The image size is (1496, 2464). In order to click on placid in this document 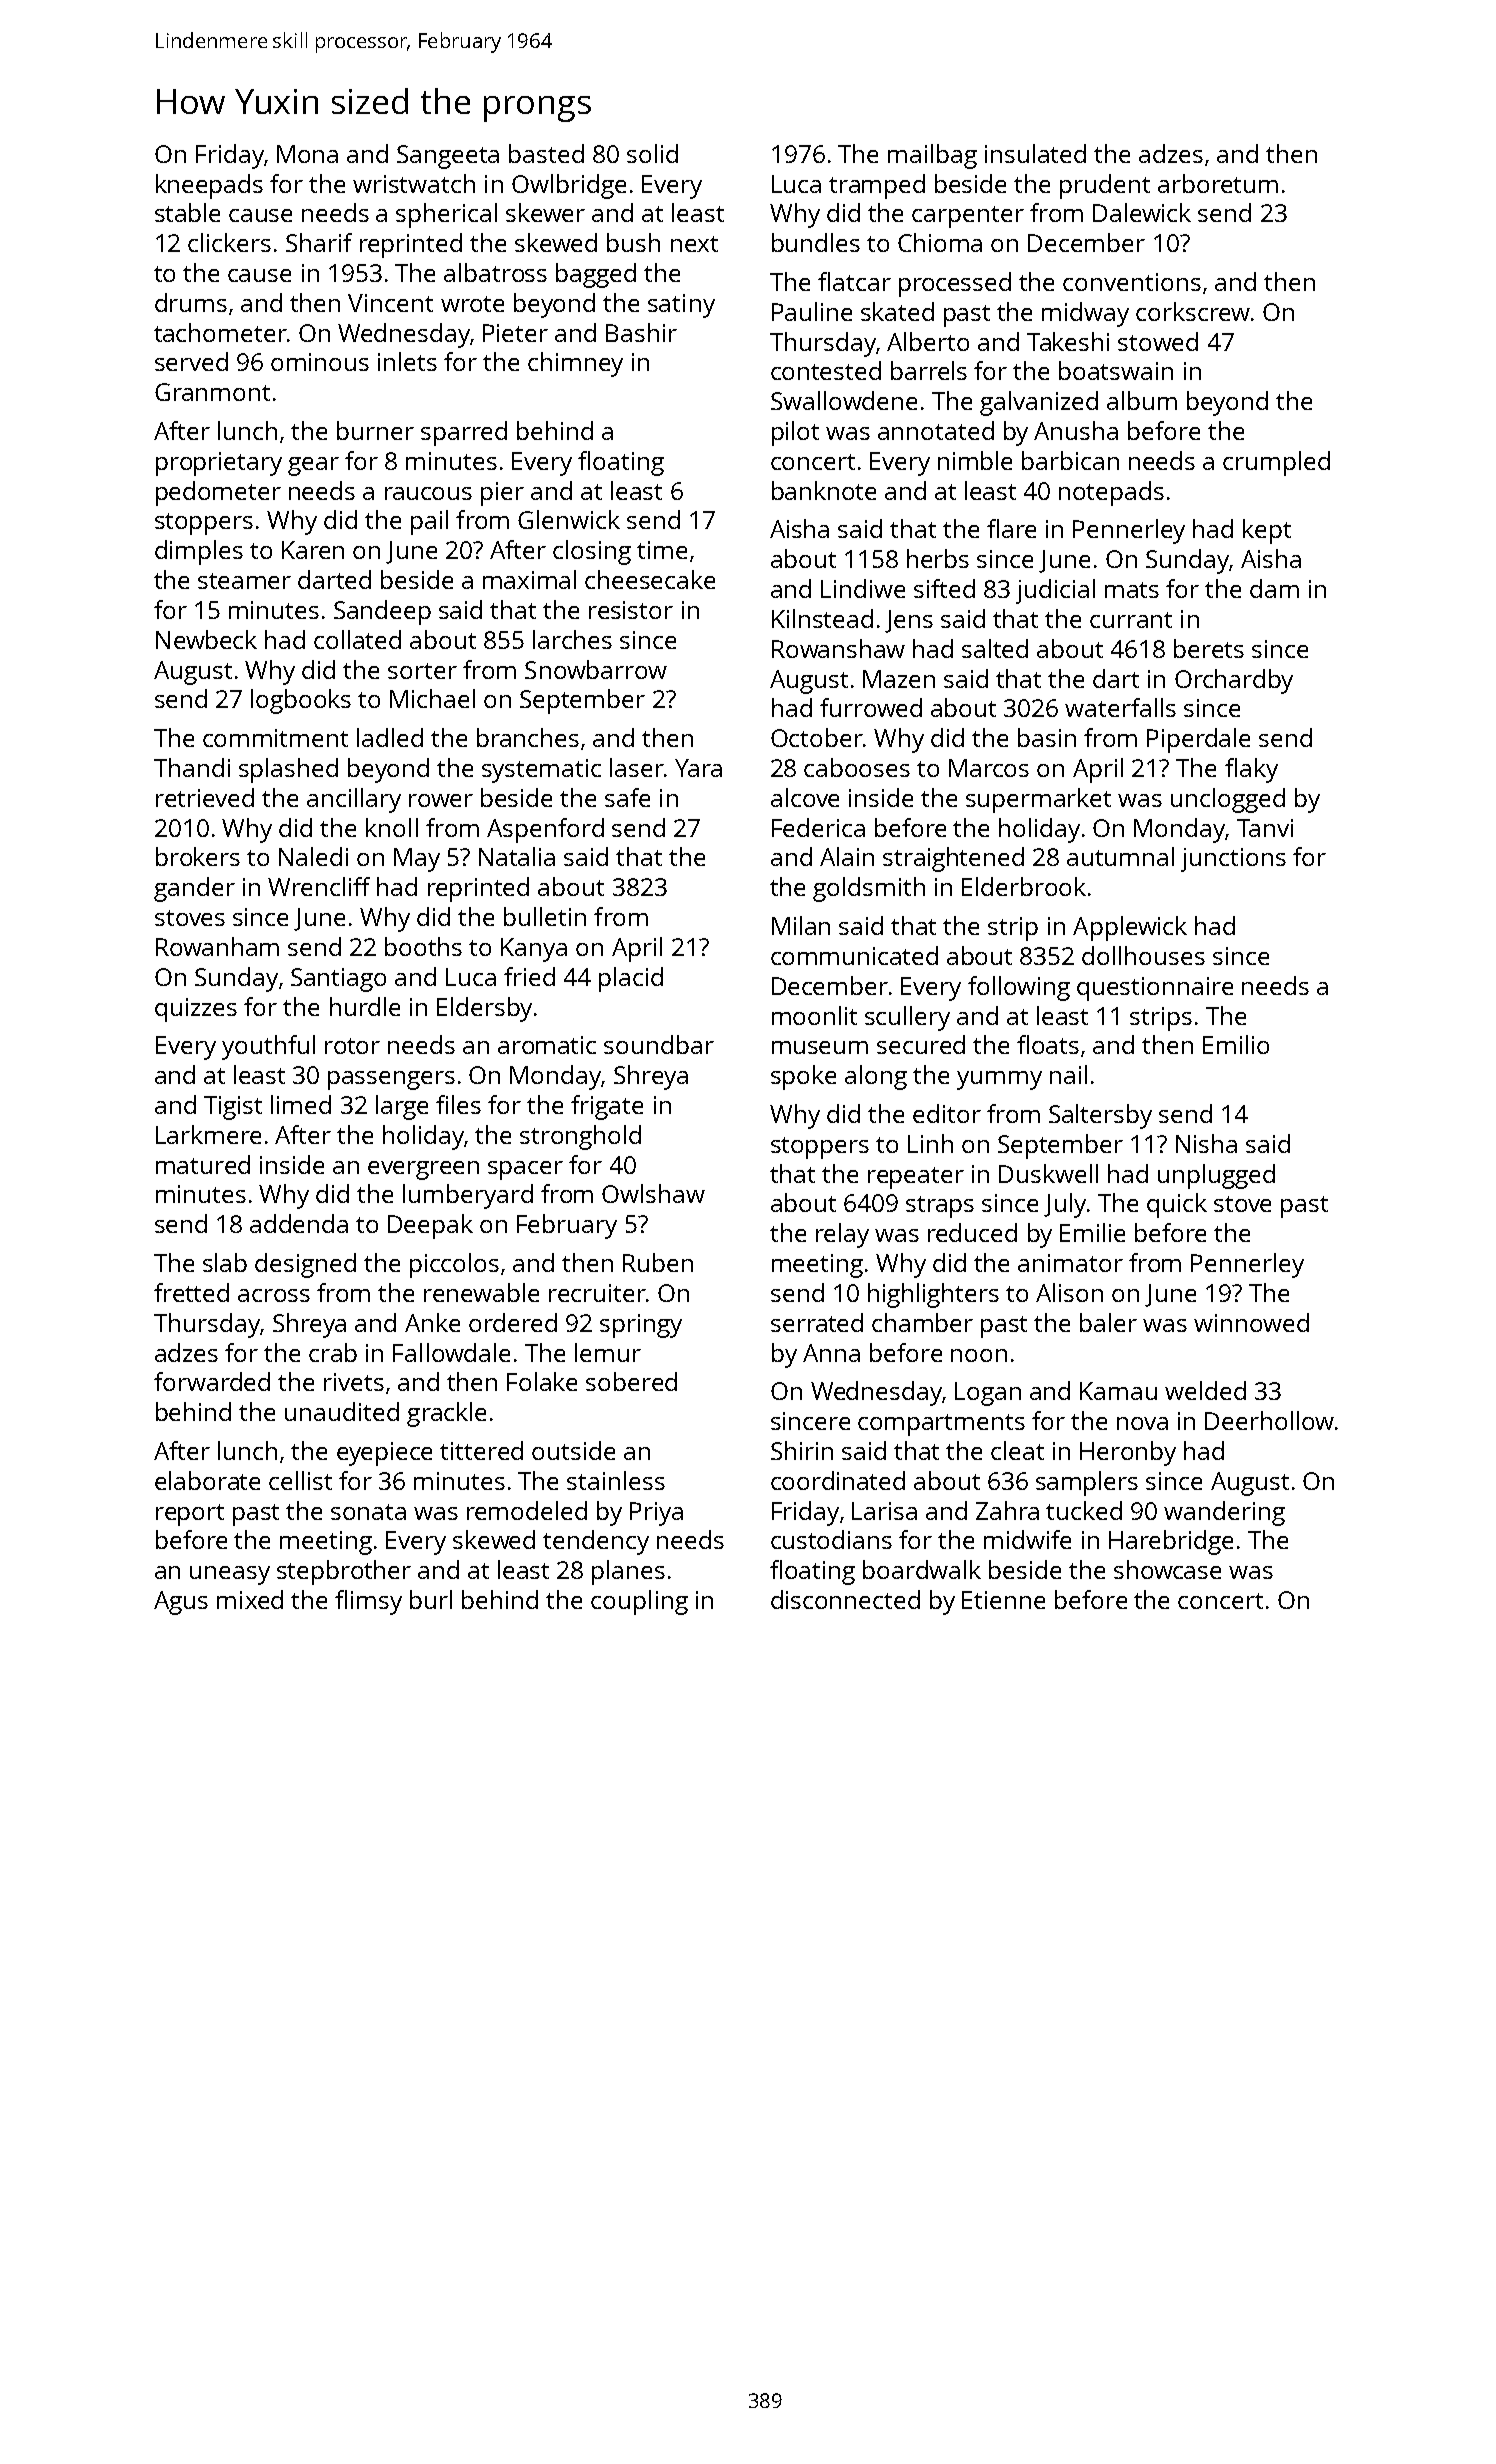, I will do `click(631, 979)`.
